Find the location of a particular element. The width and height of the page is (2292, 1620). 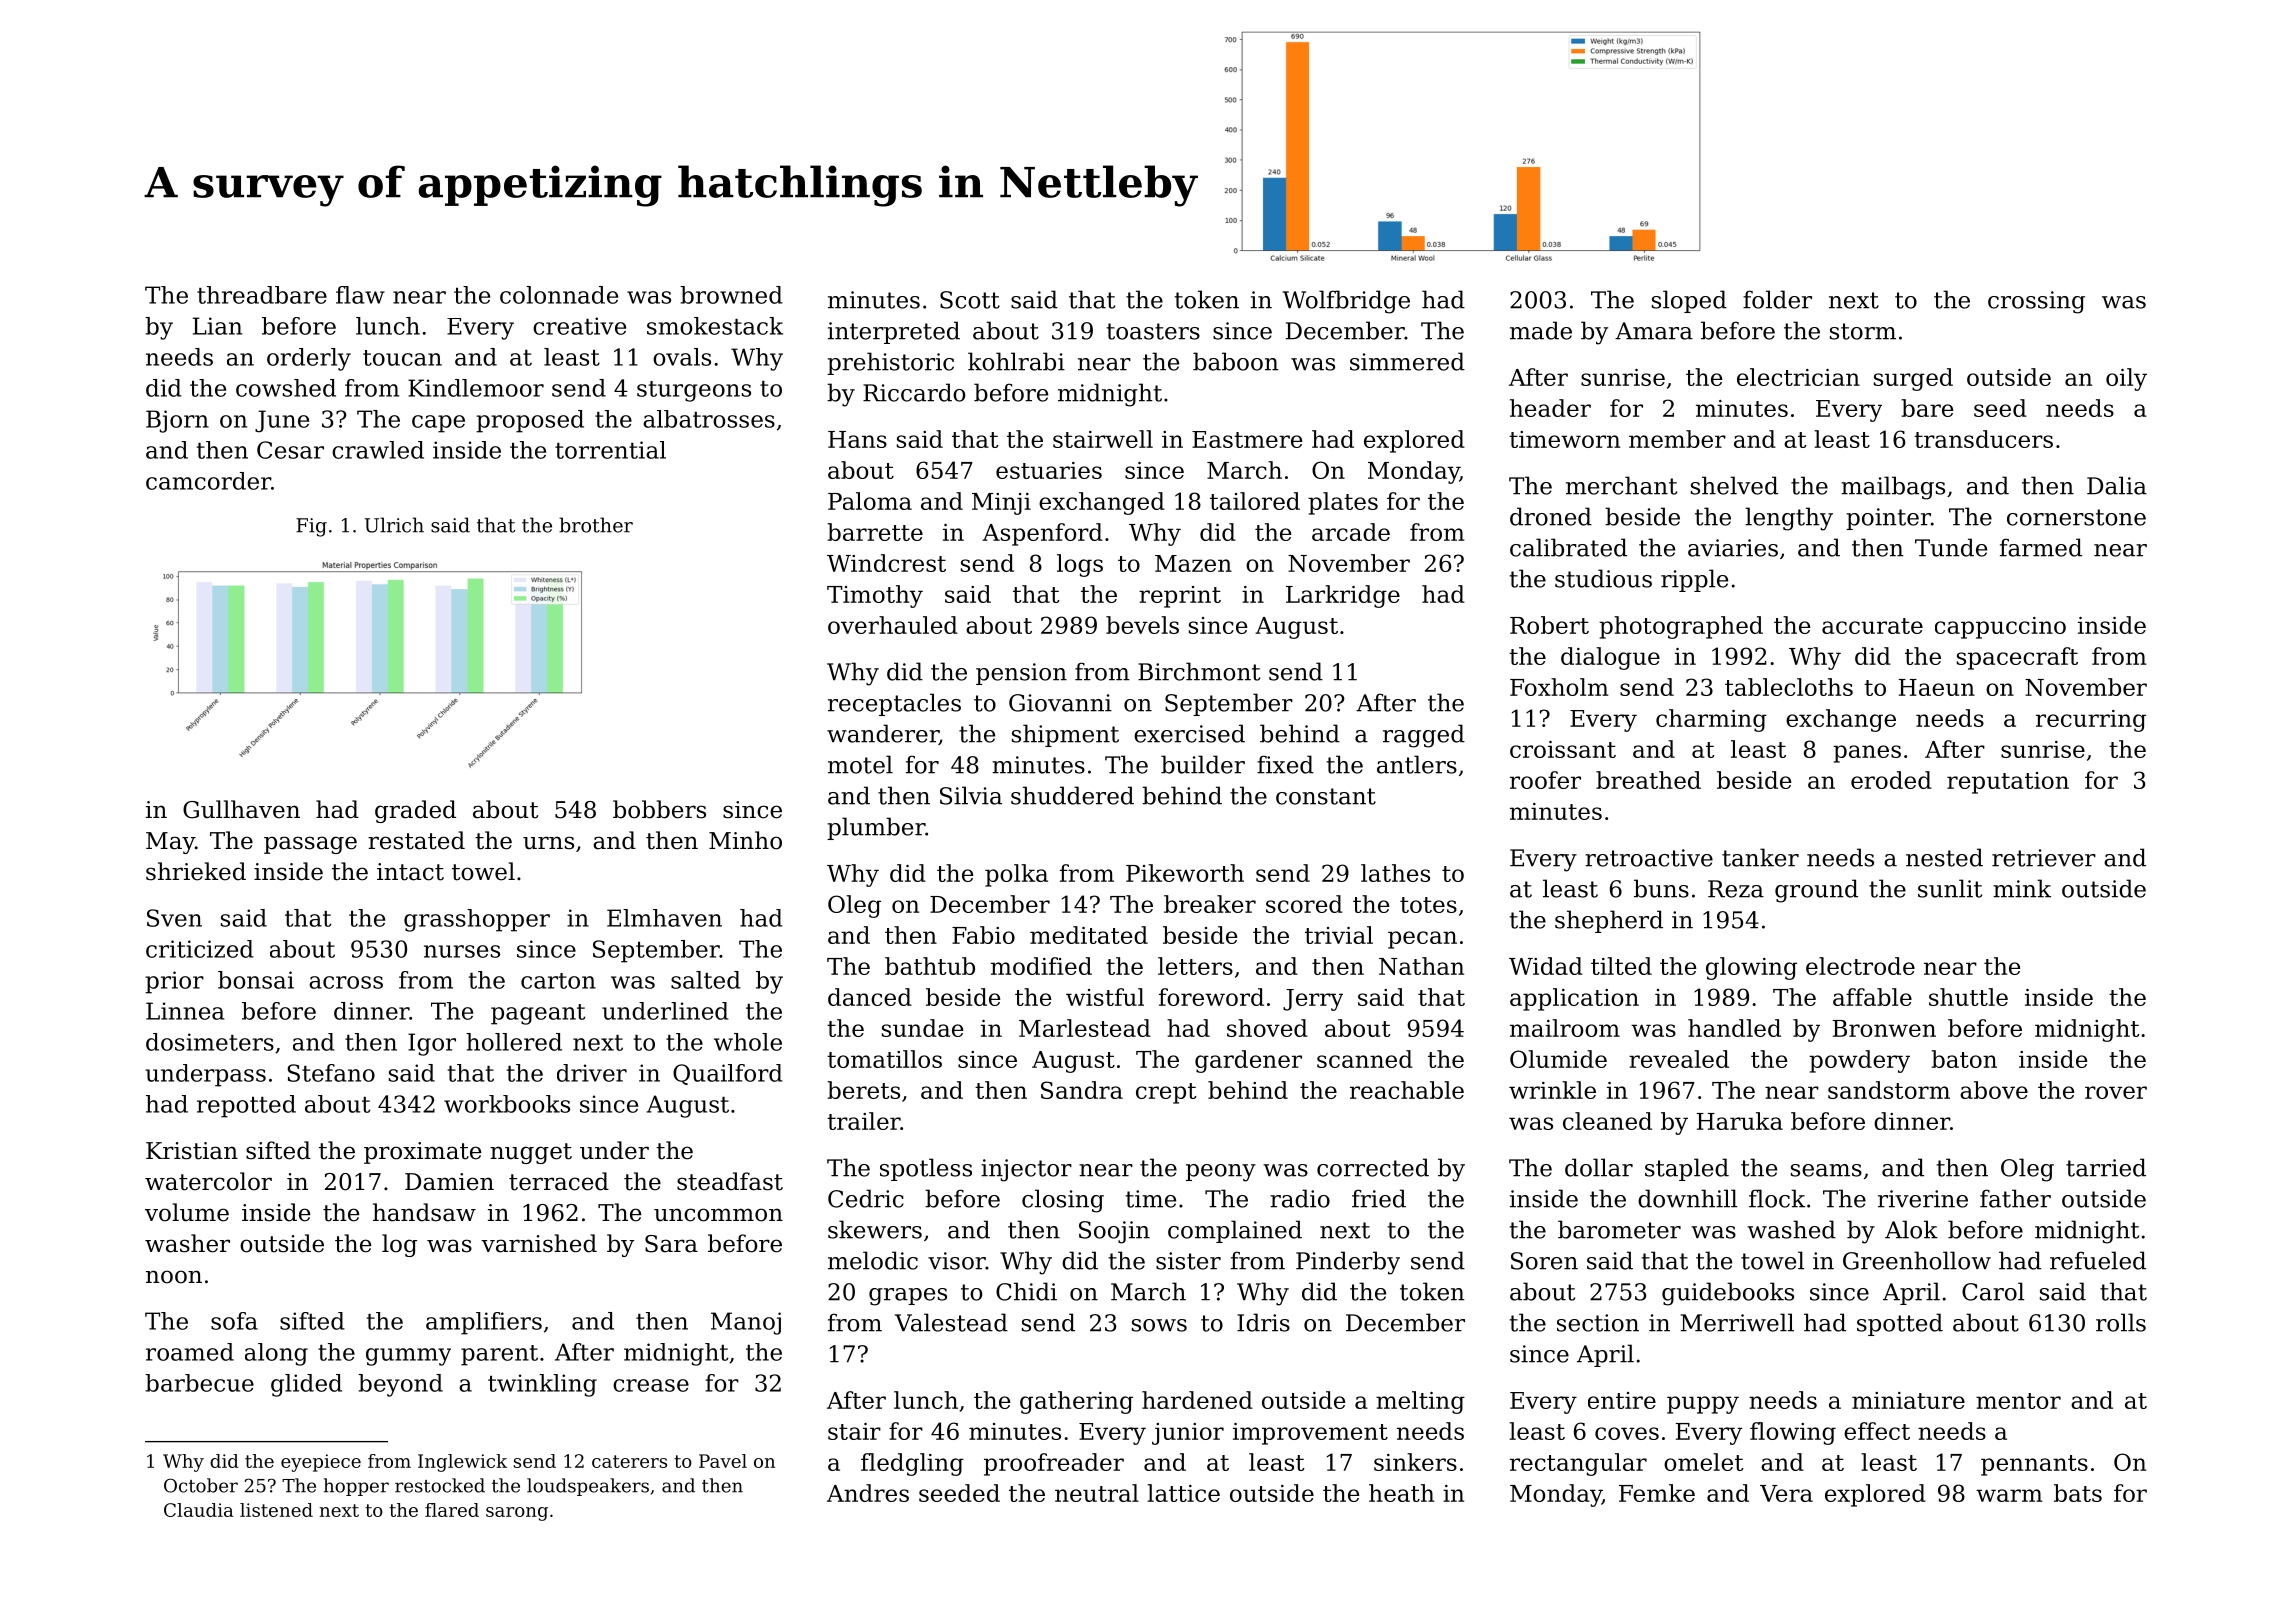

listened is located at coordinates (276, 1510).
